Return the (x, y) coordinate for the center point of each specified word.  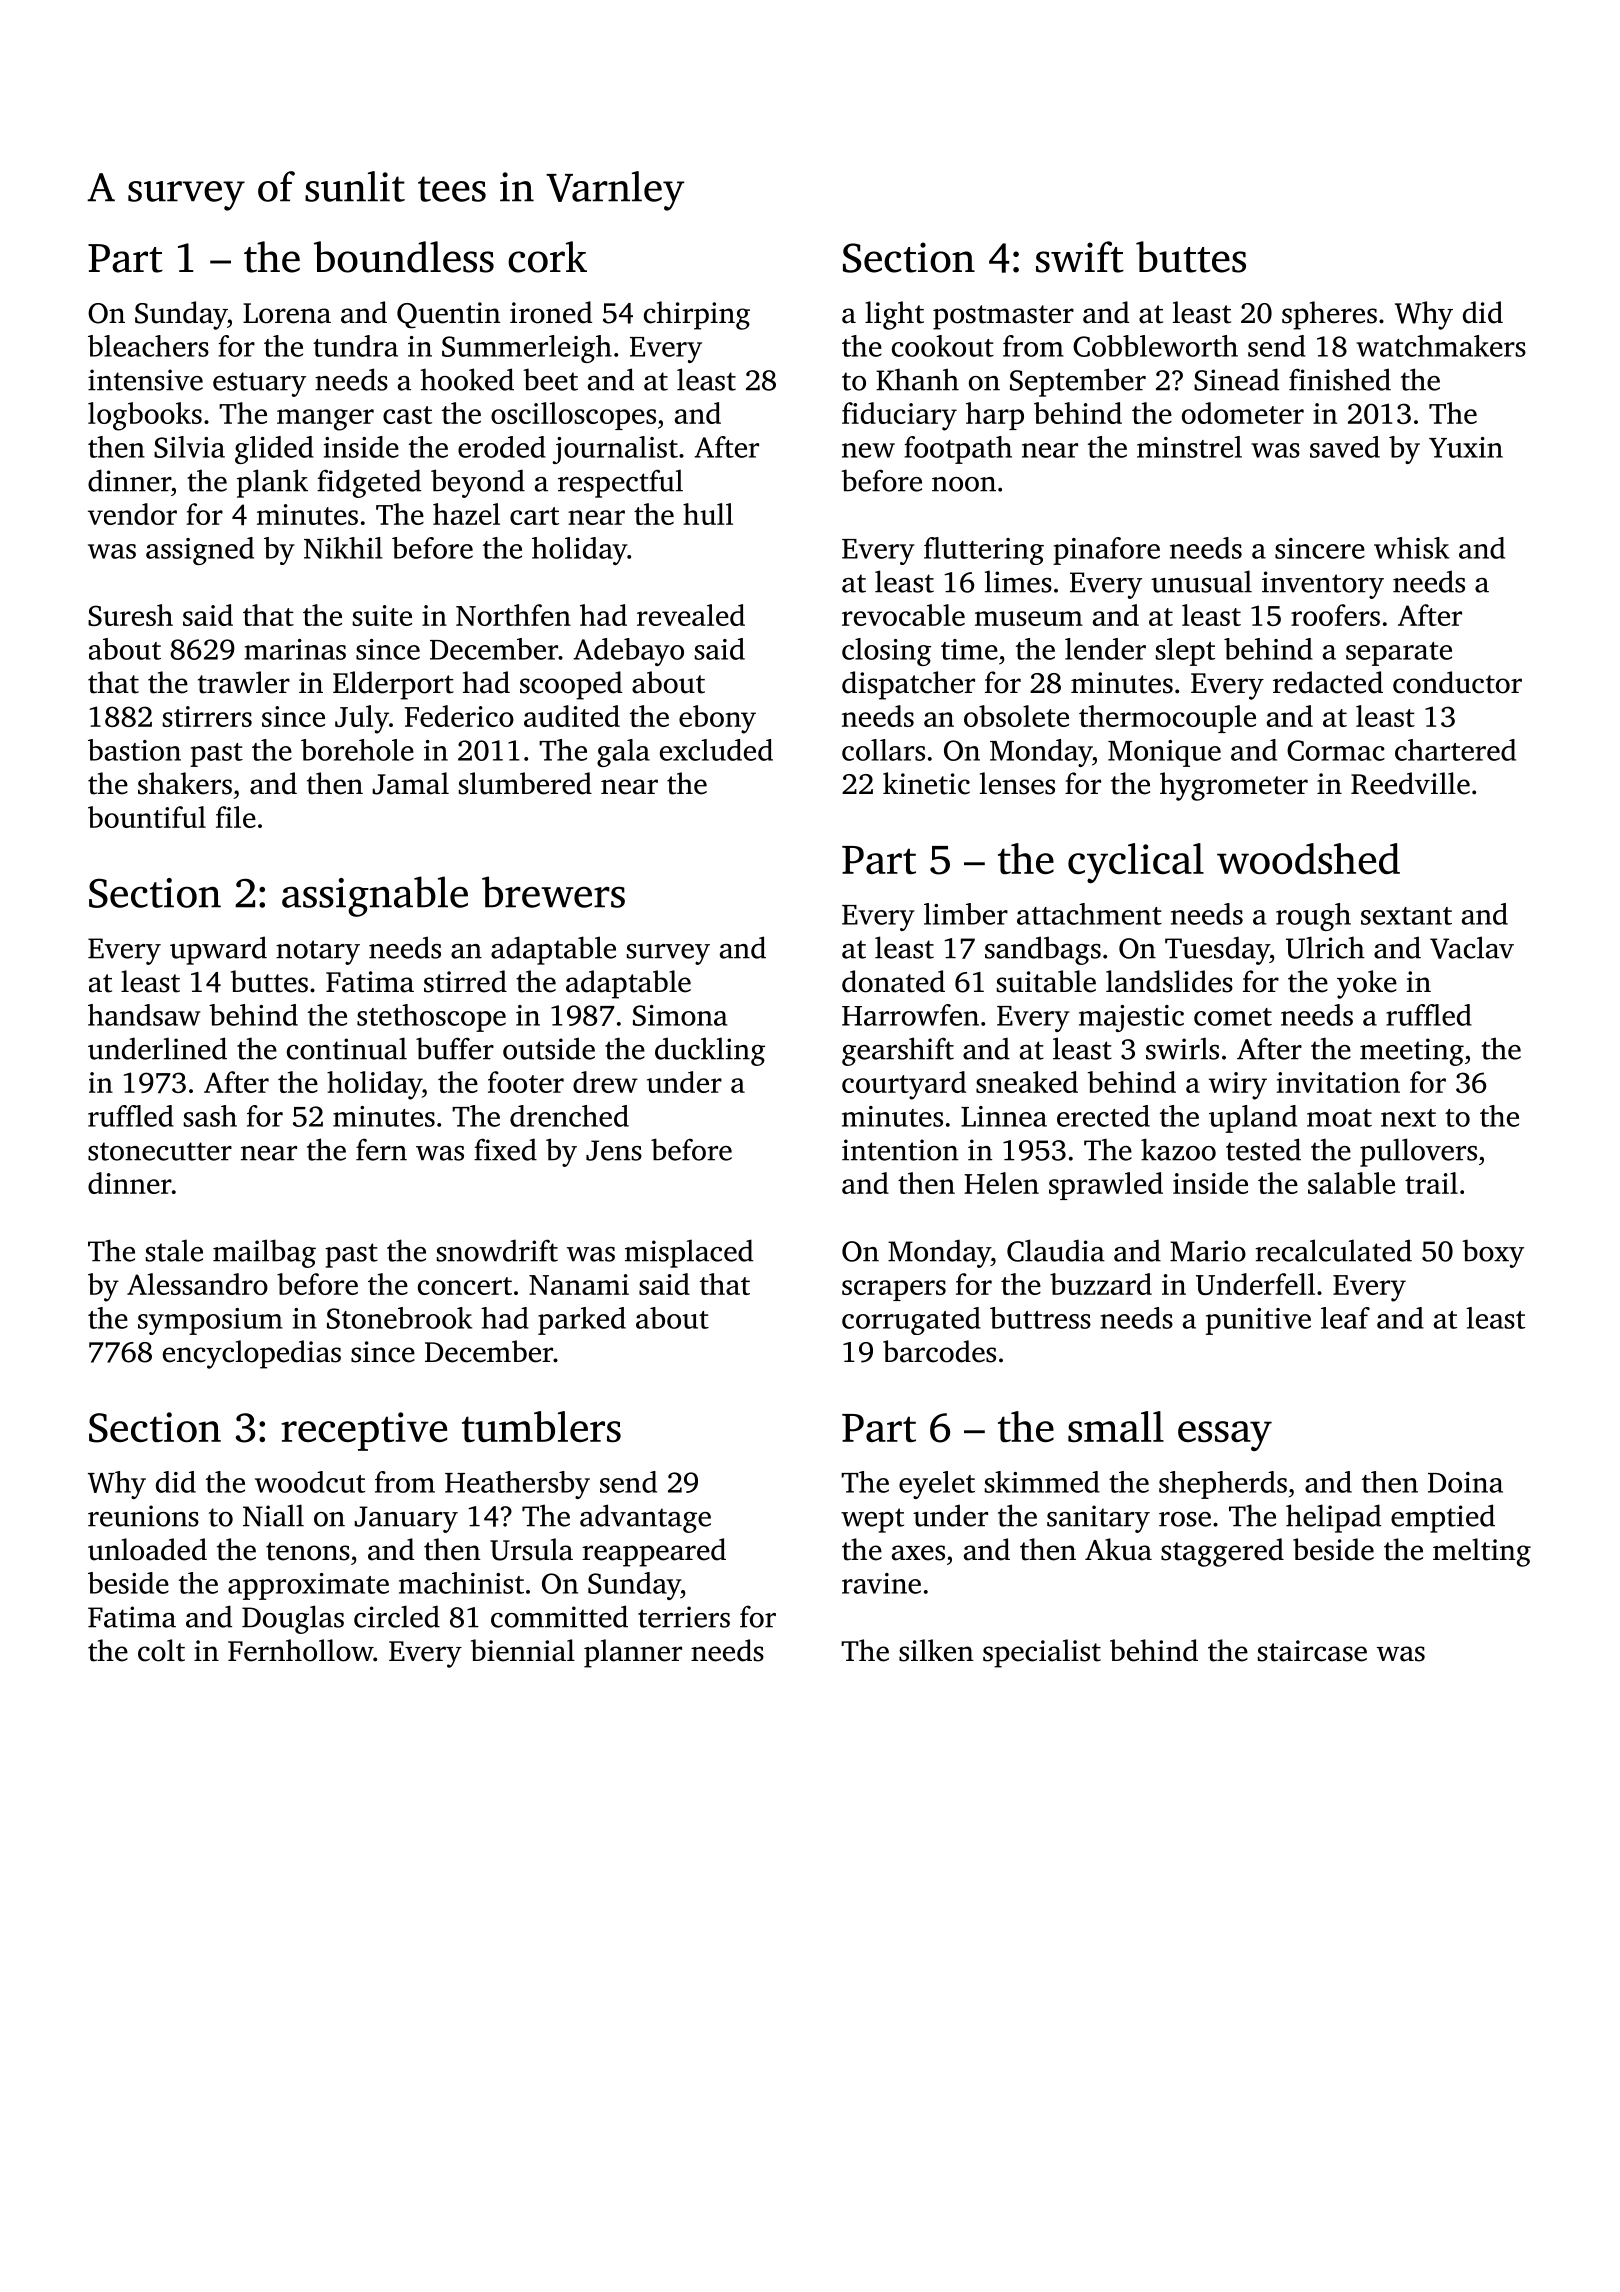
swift (1080, 257)
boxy (1493, 1253)
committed (559, 1616)
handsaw (144, 1015)
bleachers (148, 346)
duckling (710, 1051)
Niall (273, 1515)
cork (547, 257)
